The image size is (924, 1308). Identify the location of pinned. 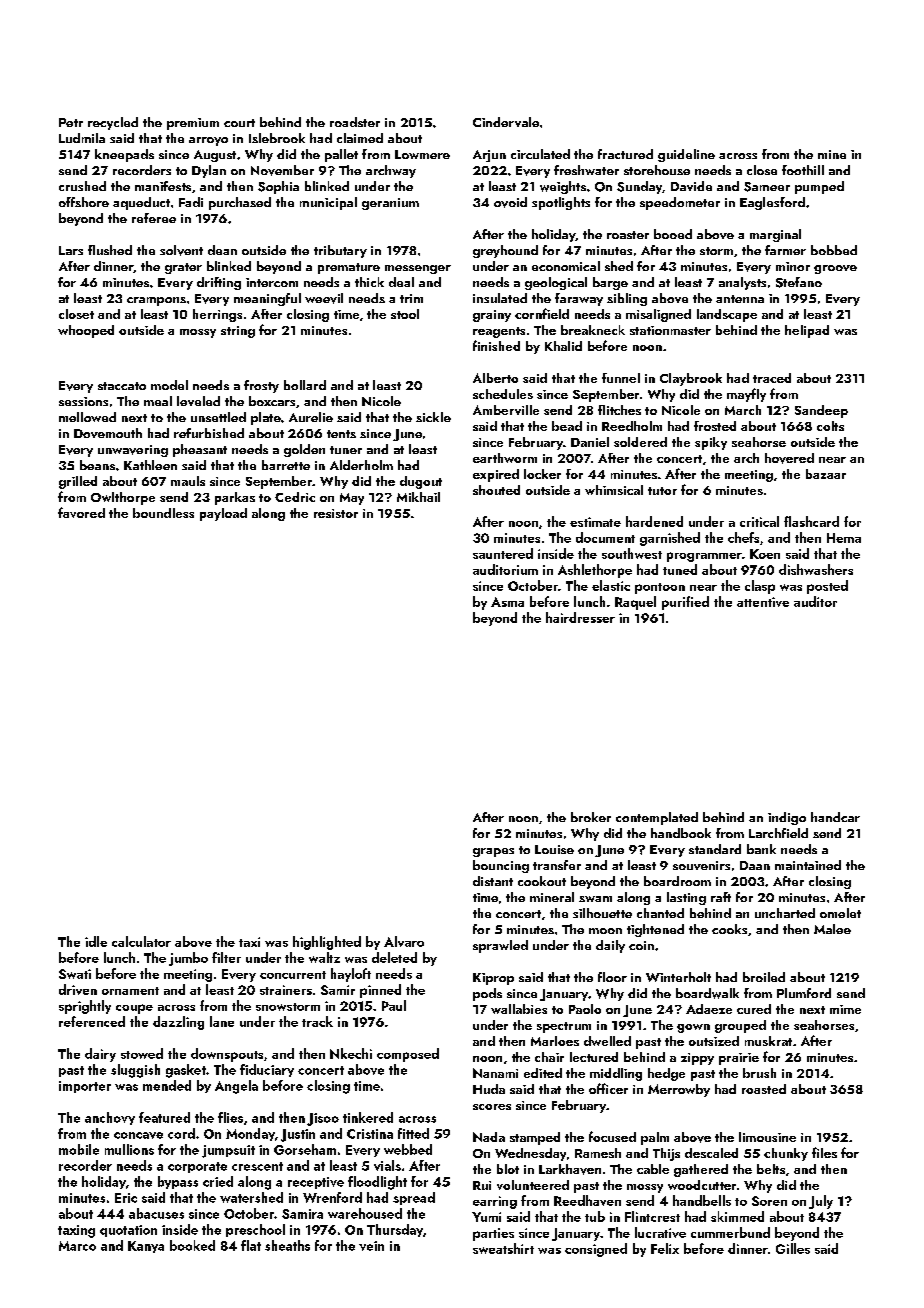
(380, 991).
